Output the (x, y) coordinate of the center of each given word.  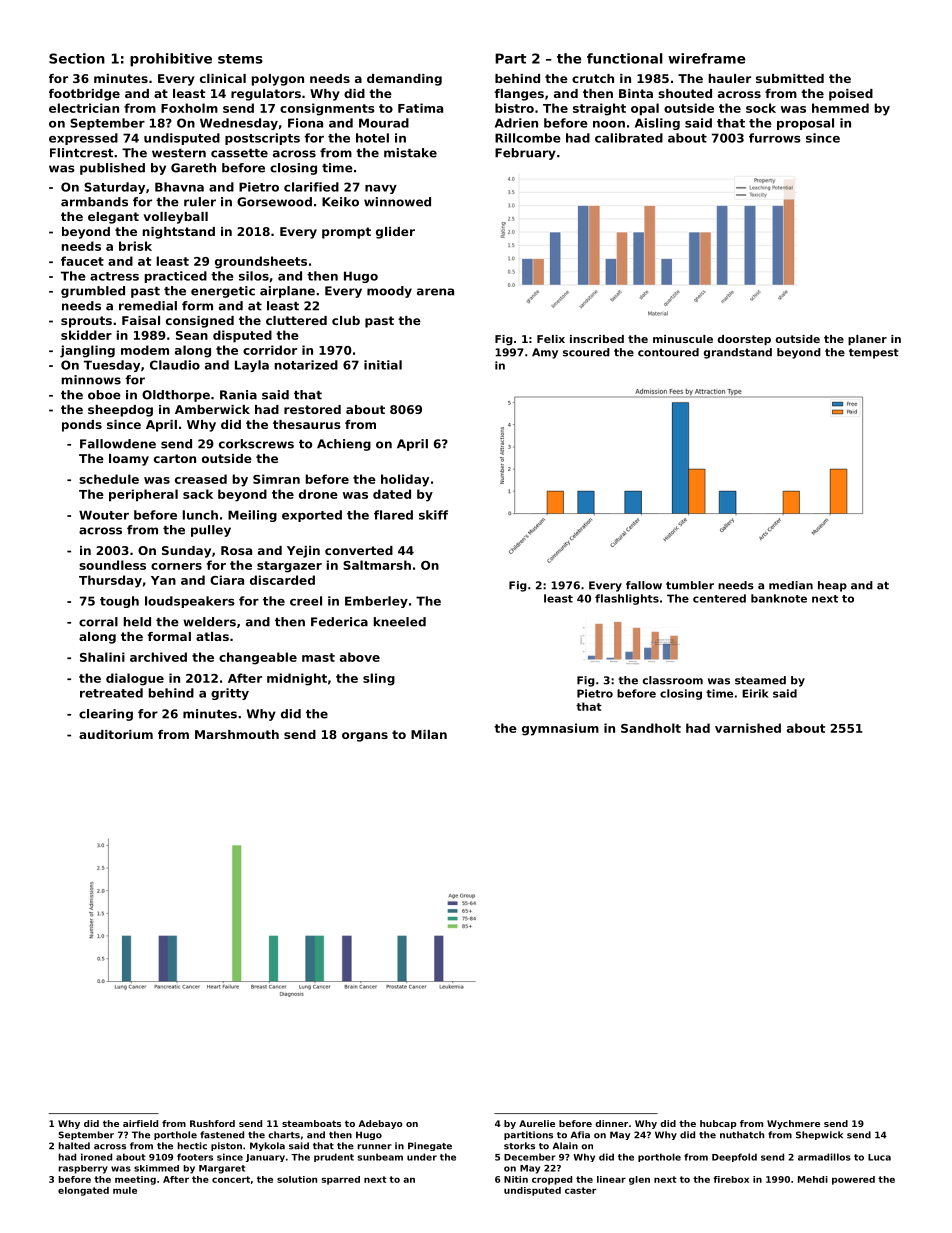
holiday (405, 480)
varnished (748, 728)
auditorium (116, 734)
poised (851, 95)
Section (77, 58)
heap (832, 586)
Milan (429, 734)
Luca (879, 1157)
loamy (129, 460)
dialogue (135, 679)
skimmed (156, 1168)
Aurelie (537, 1123)
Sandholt (651, 728)
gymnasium (560, 729)
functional (625, 58)
